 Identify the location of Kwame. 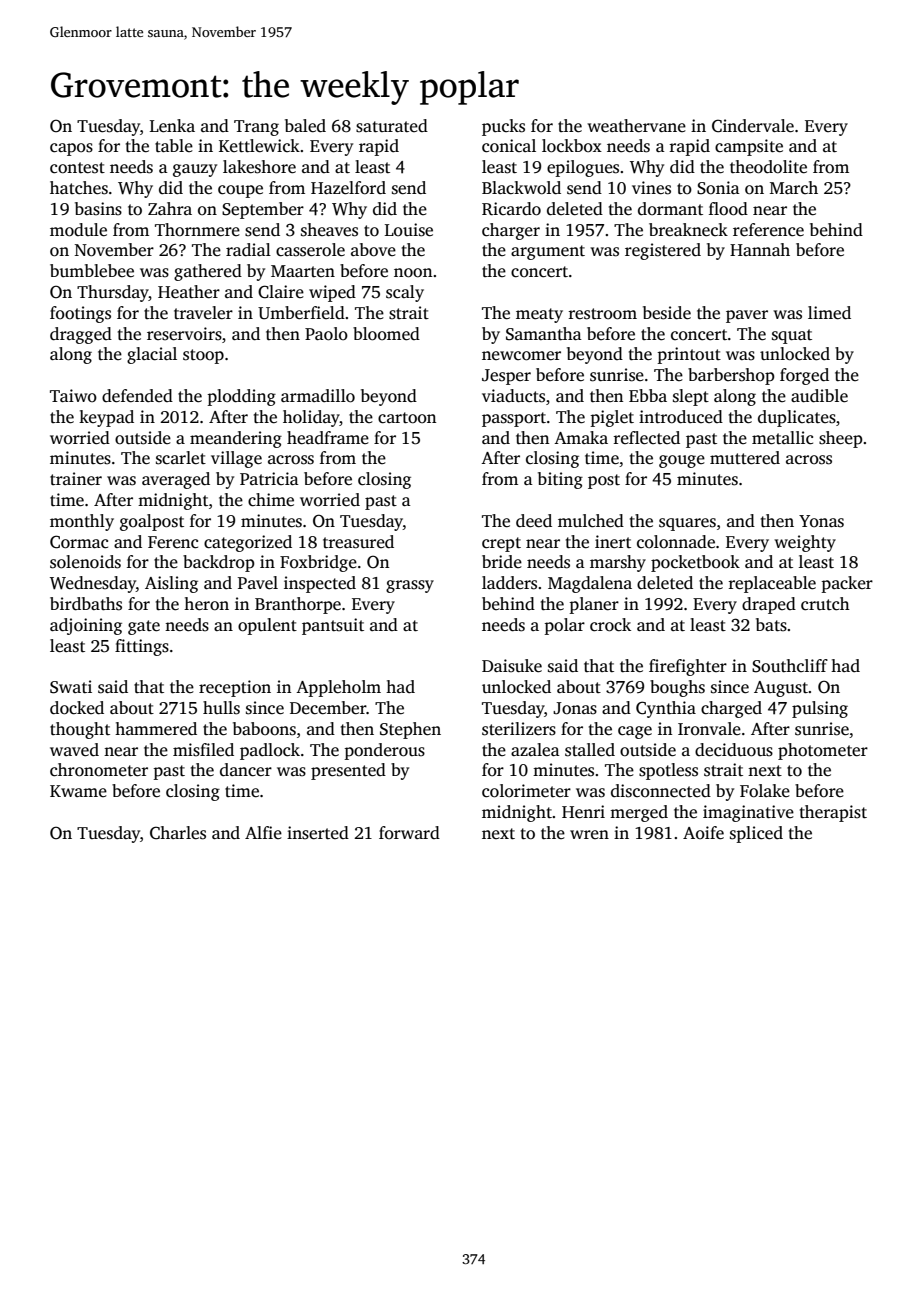
(78, 791).
